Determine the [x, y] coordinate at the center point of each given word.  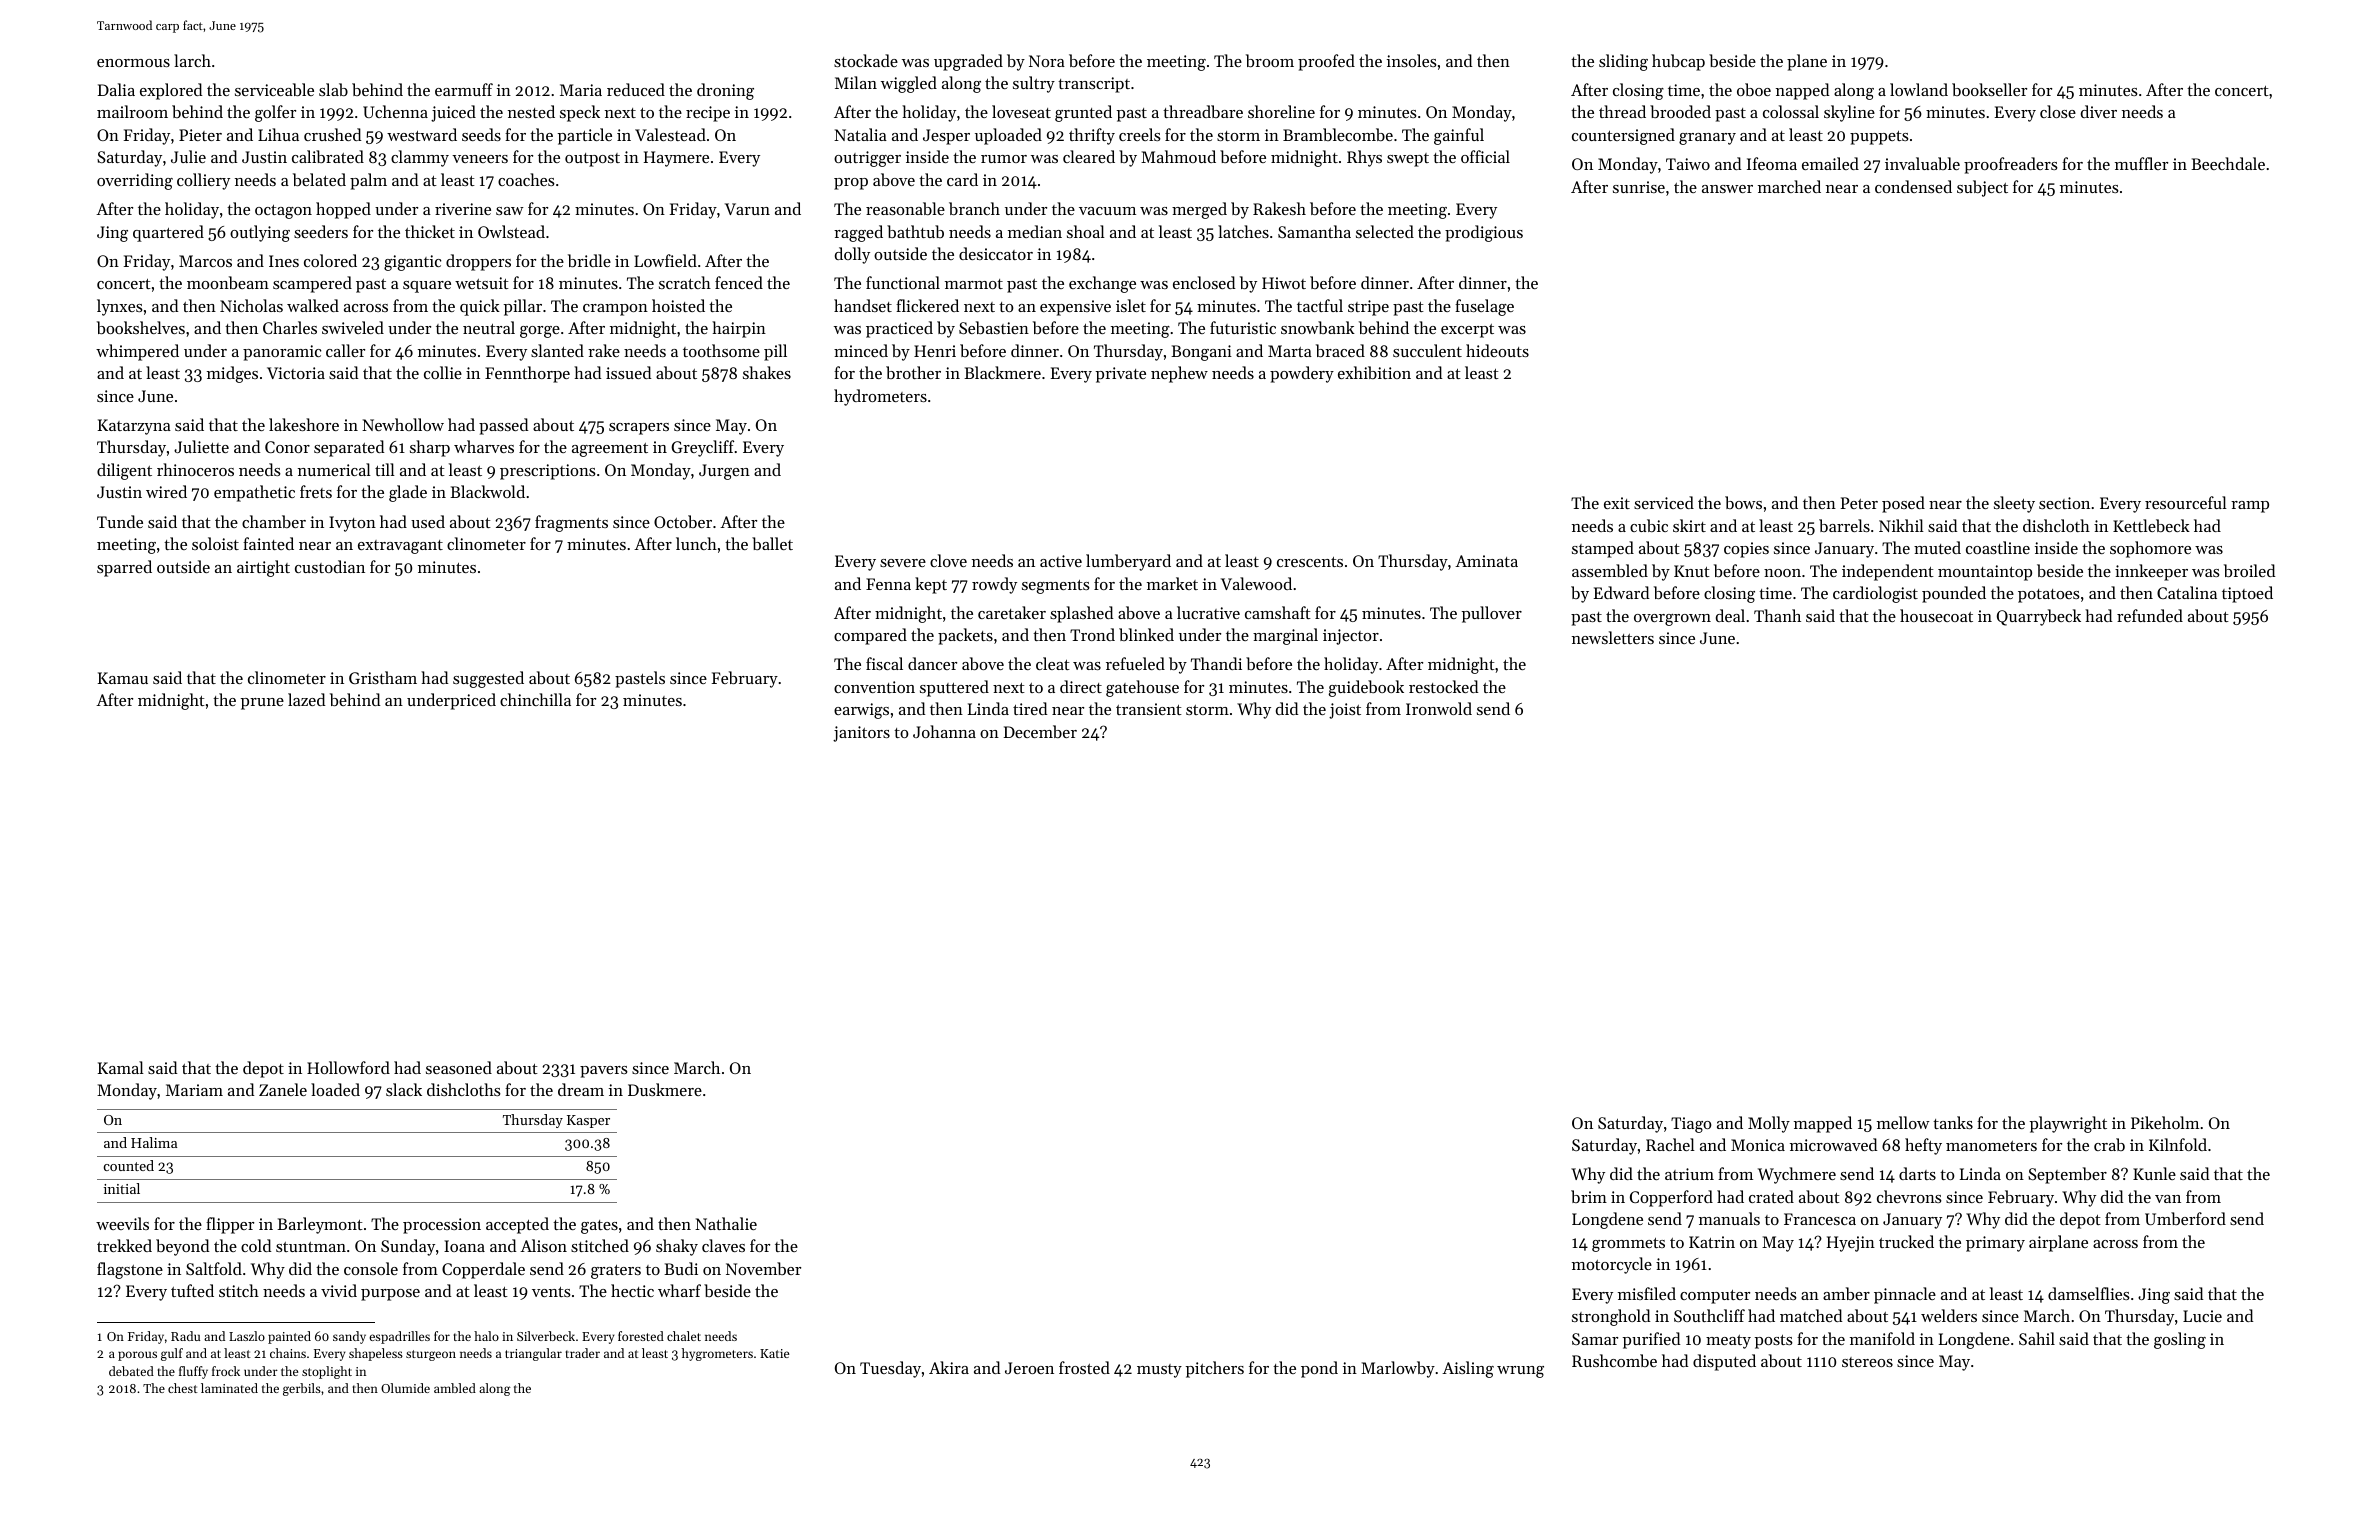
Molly [1769, 1124]
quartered [168, 233]
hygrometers [717, 1354]
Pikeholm [2165, 1122]
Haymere [676, 159]
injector [1351, 637]
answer [1727, 189]
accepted [517, 1225]
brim [1589, 1196]
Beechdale [2228, 163]
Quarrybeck [2039, 617]
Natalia [860, 134]
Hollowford [348, 1067]
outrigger [867, 159]
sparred [124, 568]
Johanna [944, 731]
